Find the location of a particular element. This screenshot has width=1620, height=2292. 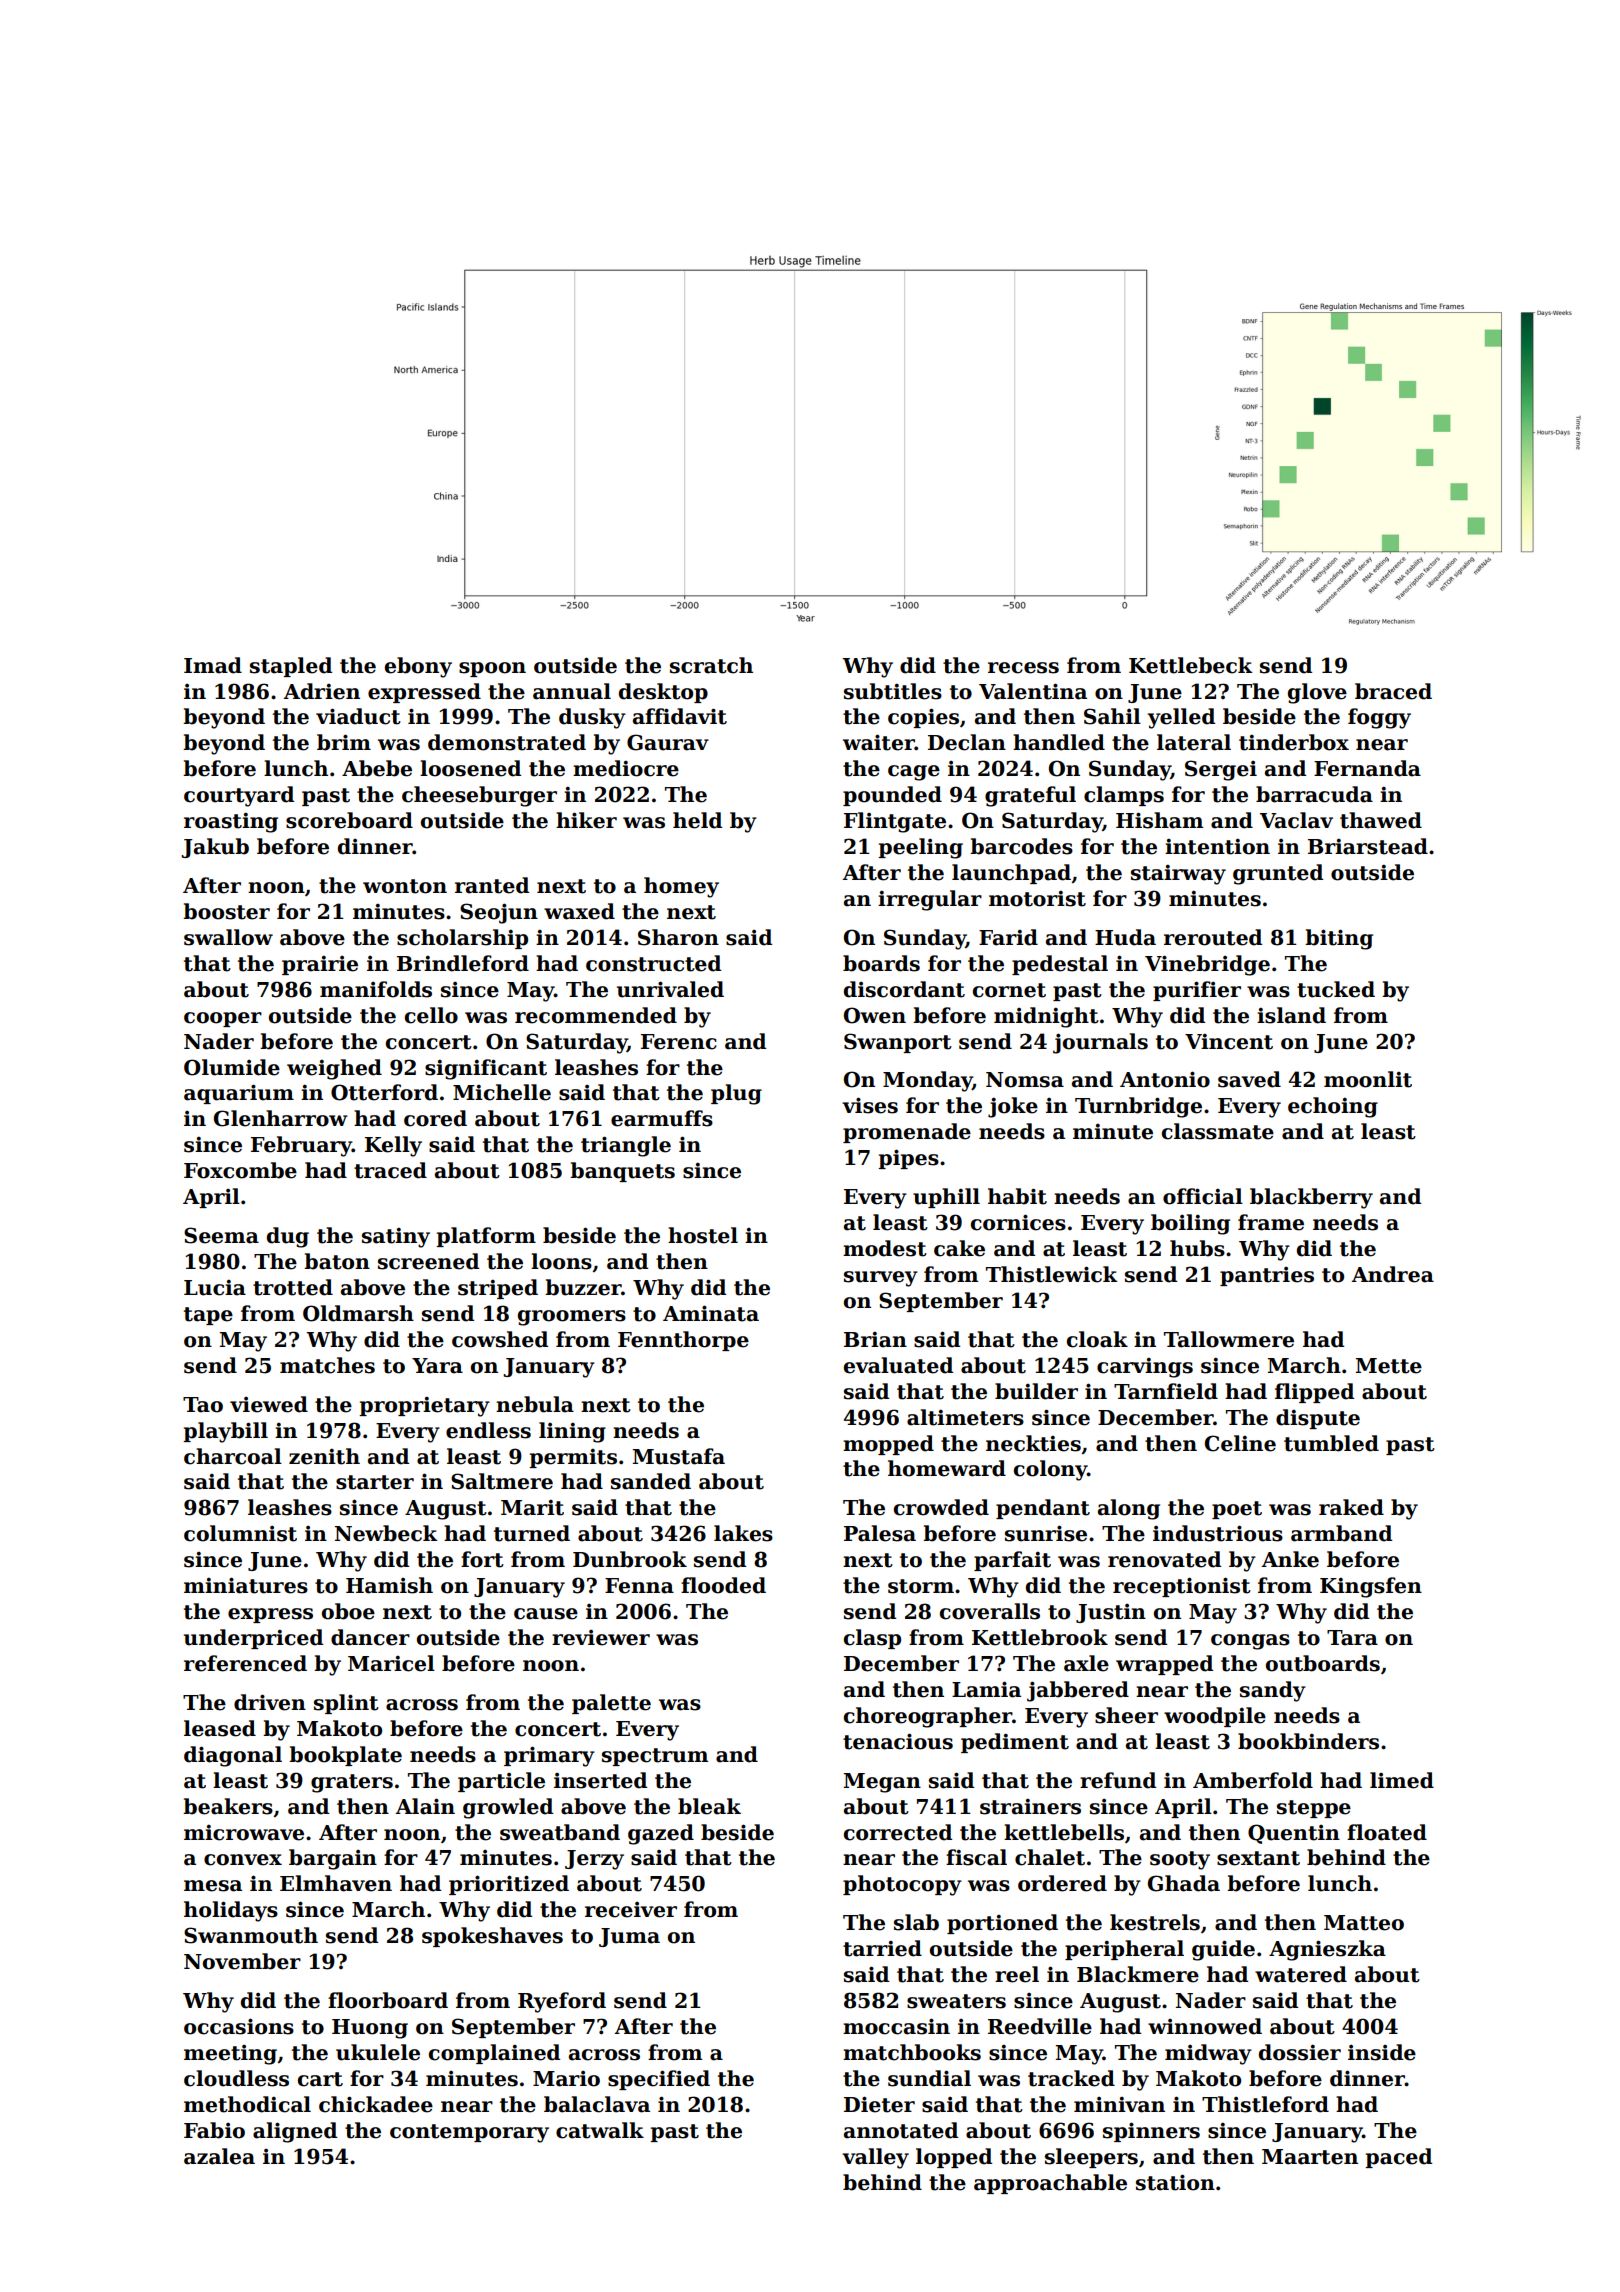

kestrels is located at coordinates (1155, 1922).
